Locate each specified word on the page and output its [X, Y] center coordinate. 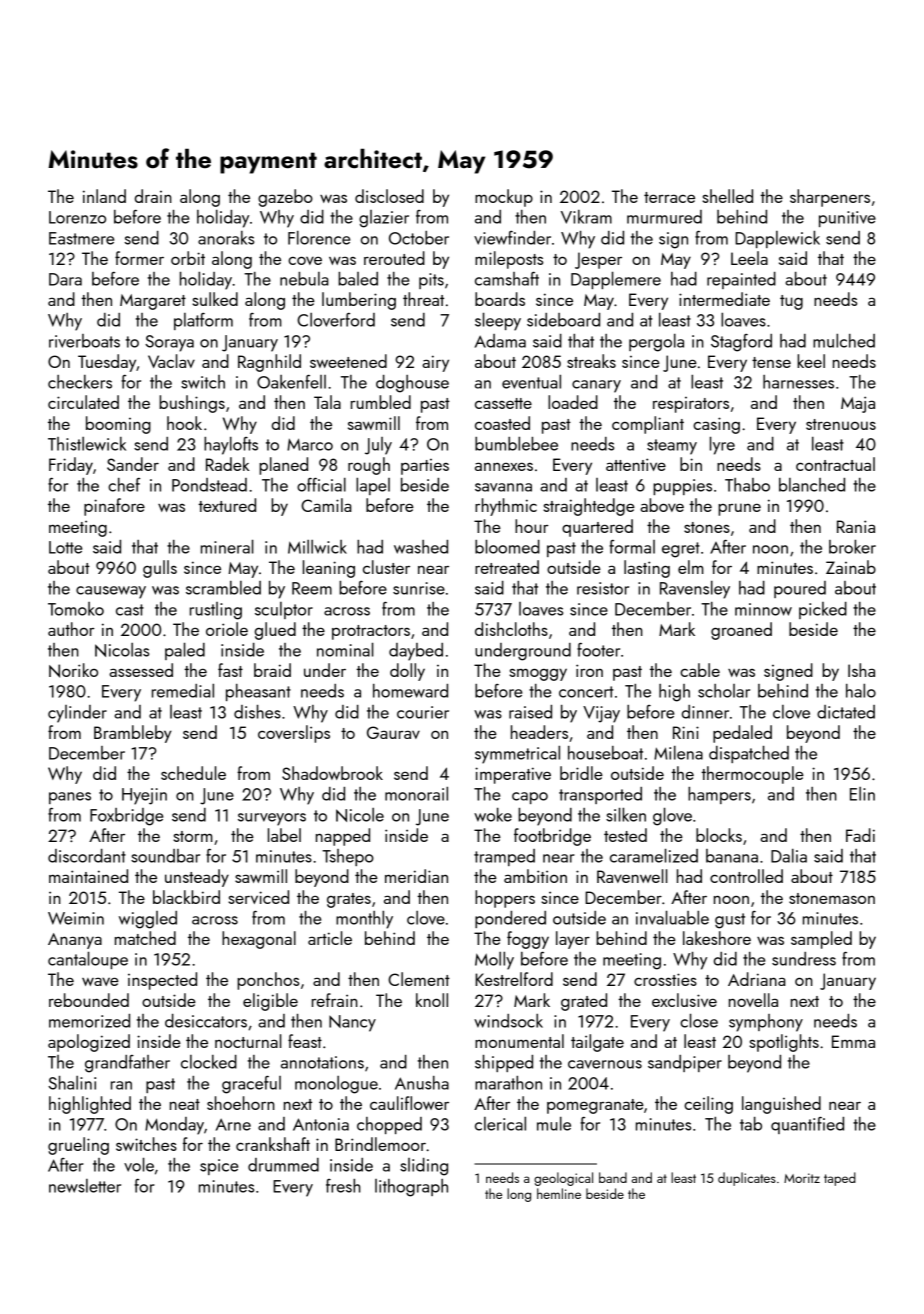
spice [219, 1167]
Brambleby [133, 734]
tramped [504, 857]
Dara [65, 279]
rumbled [381, 402]
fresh [343, 1186]
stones [707, 527]
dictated [846, 712]
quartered [597, 528]
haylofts [231, 446]
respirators [691, 405]
